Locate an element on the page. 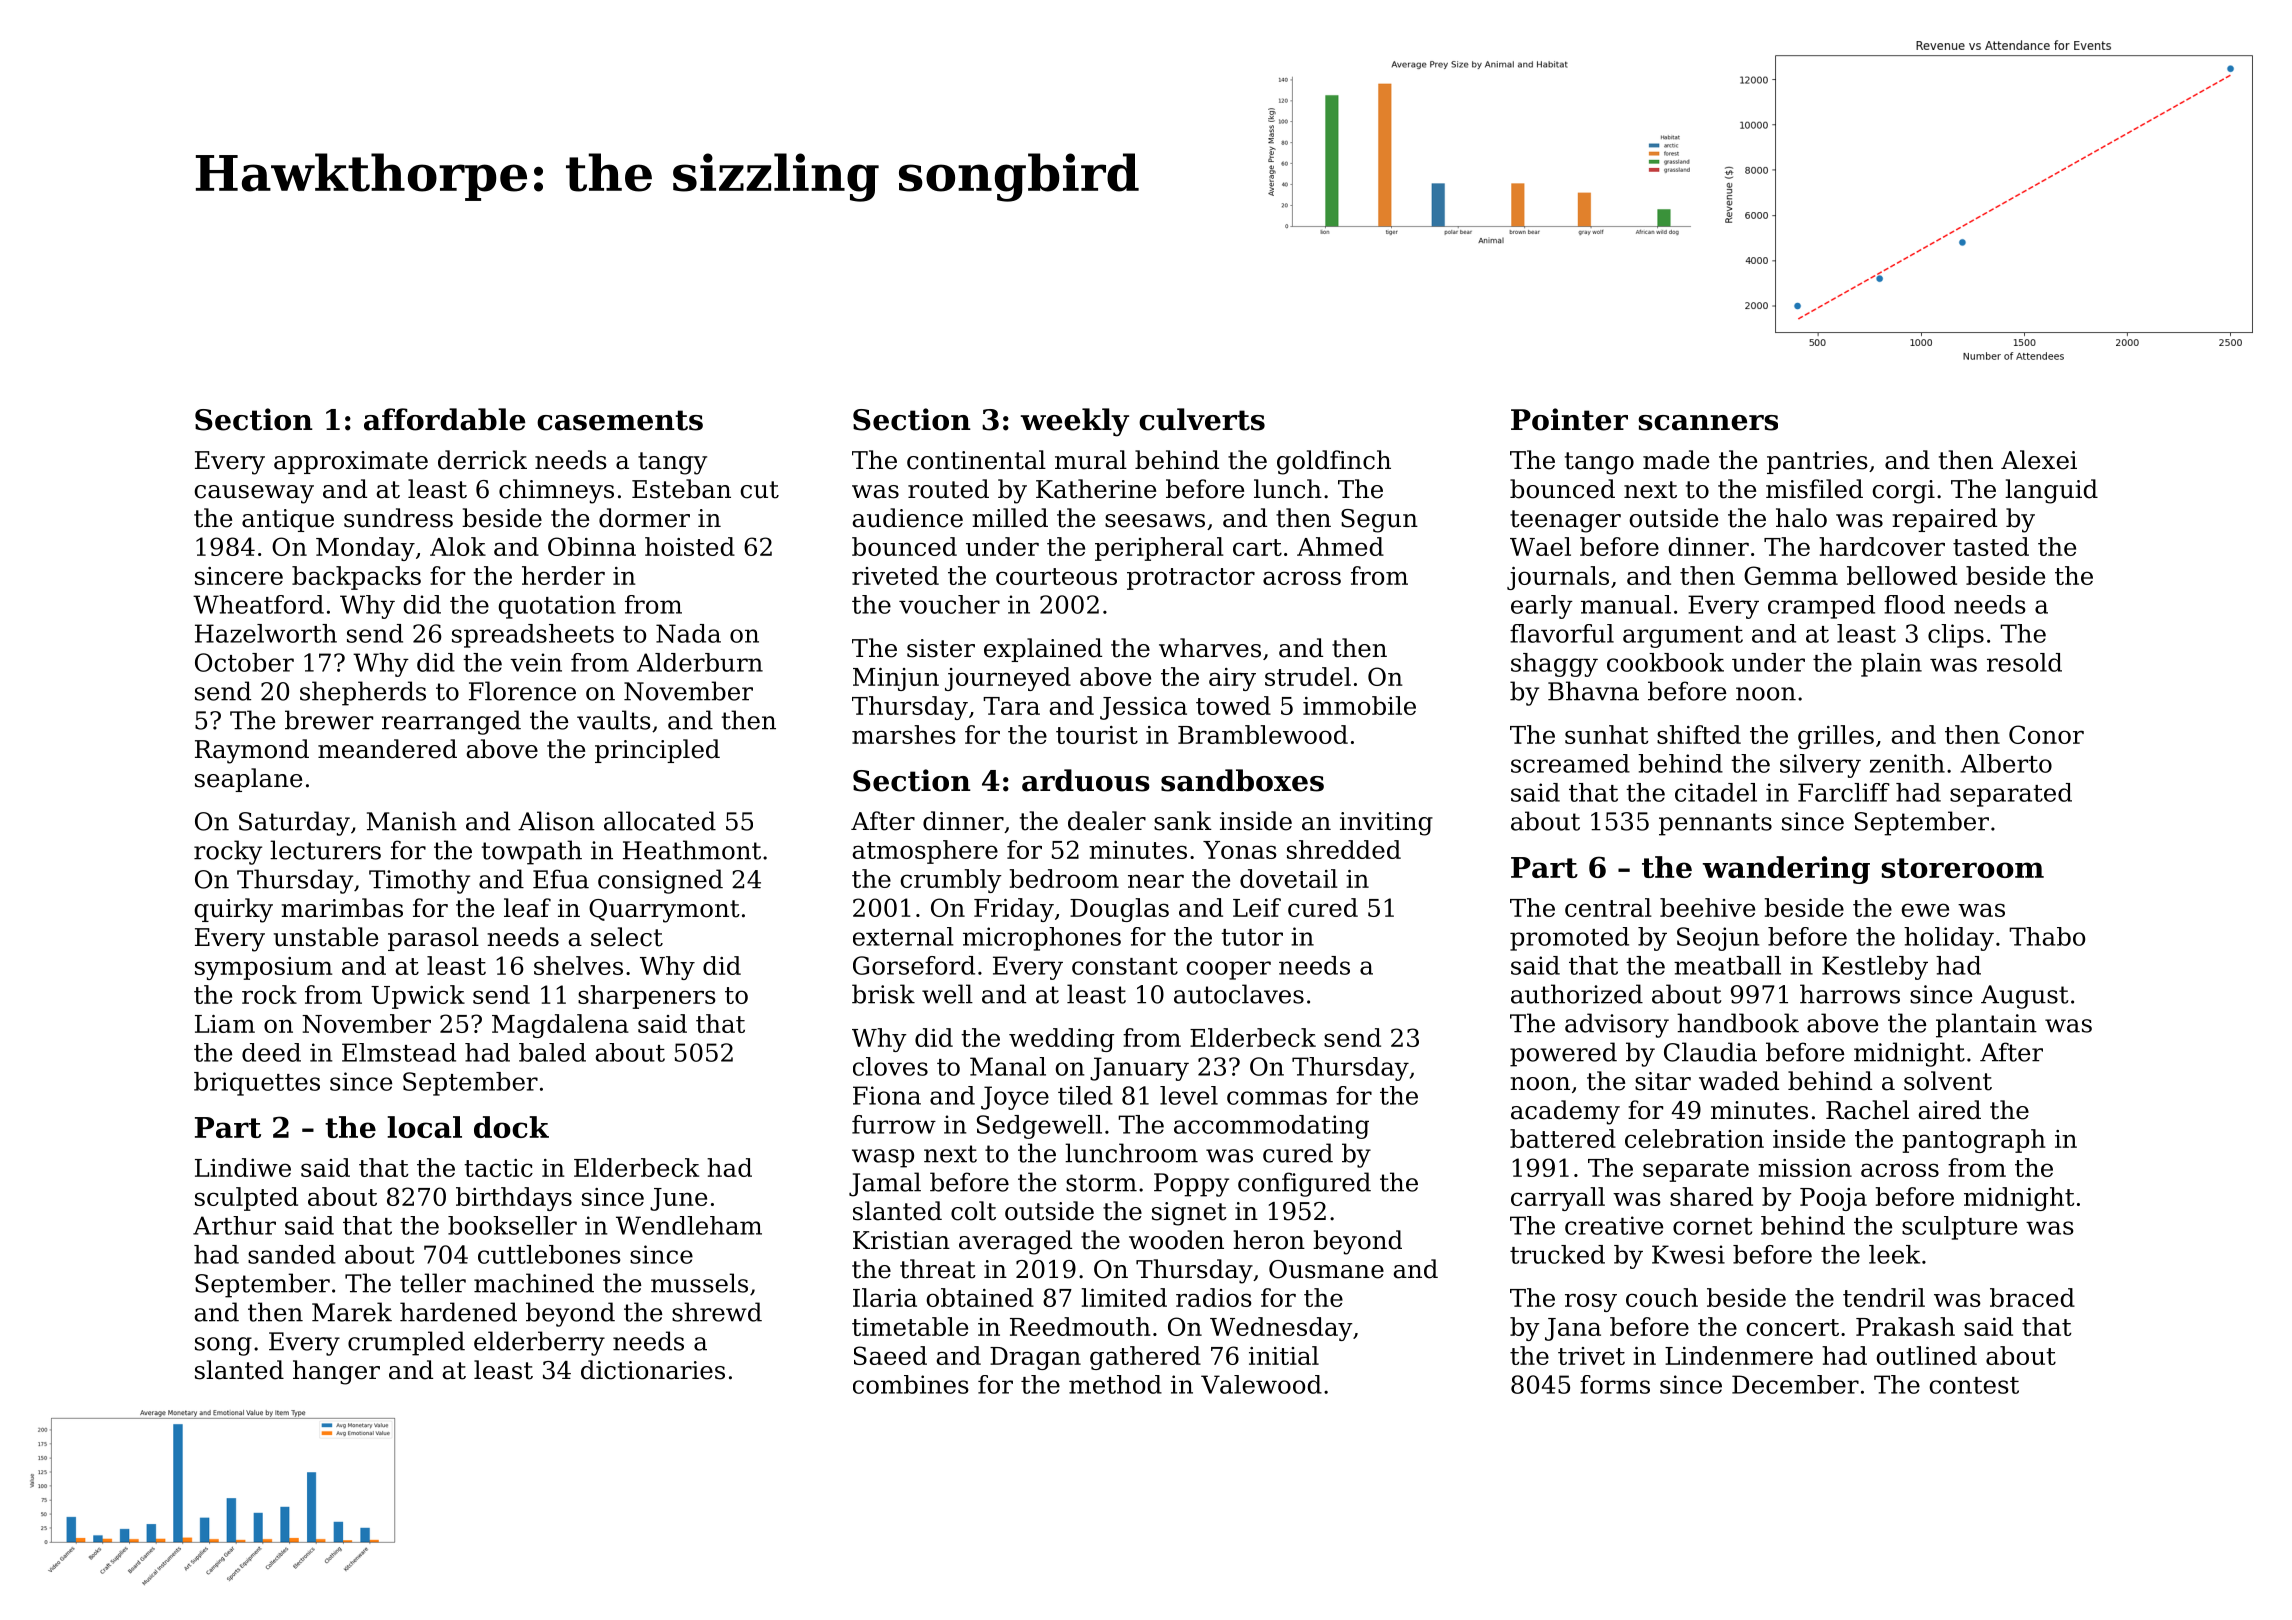 The height and width of the page is (1620, 2292). shepherds is located at coordinates (363, 693).
